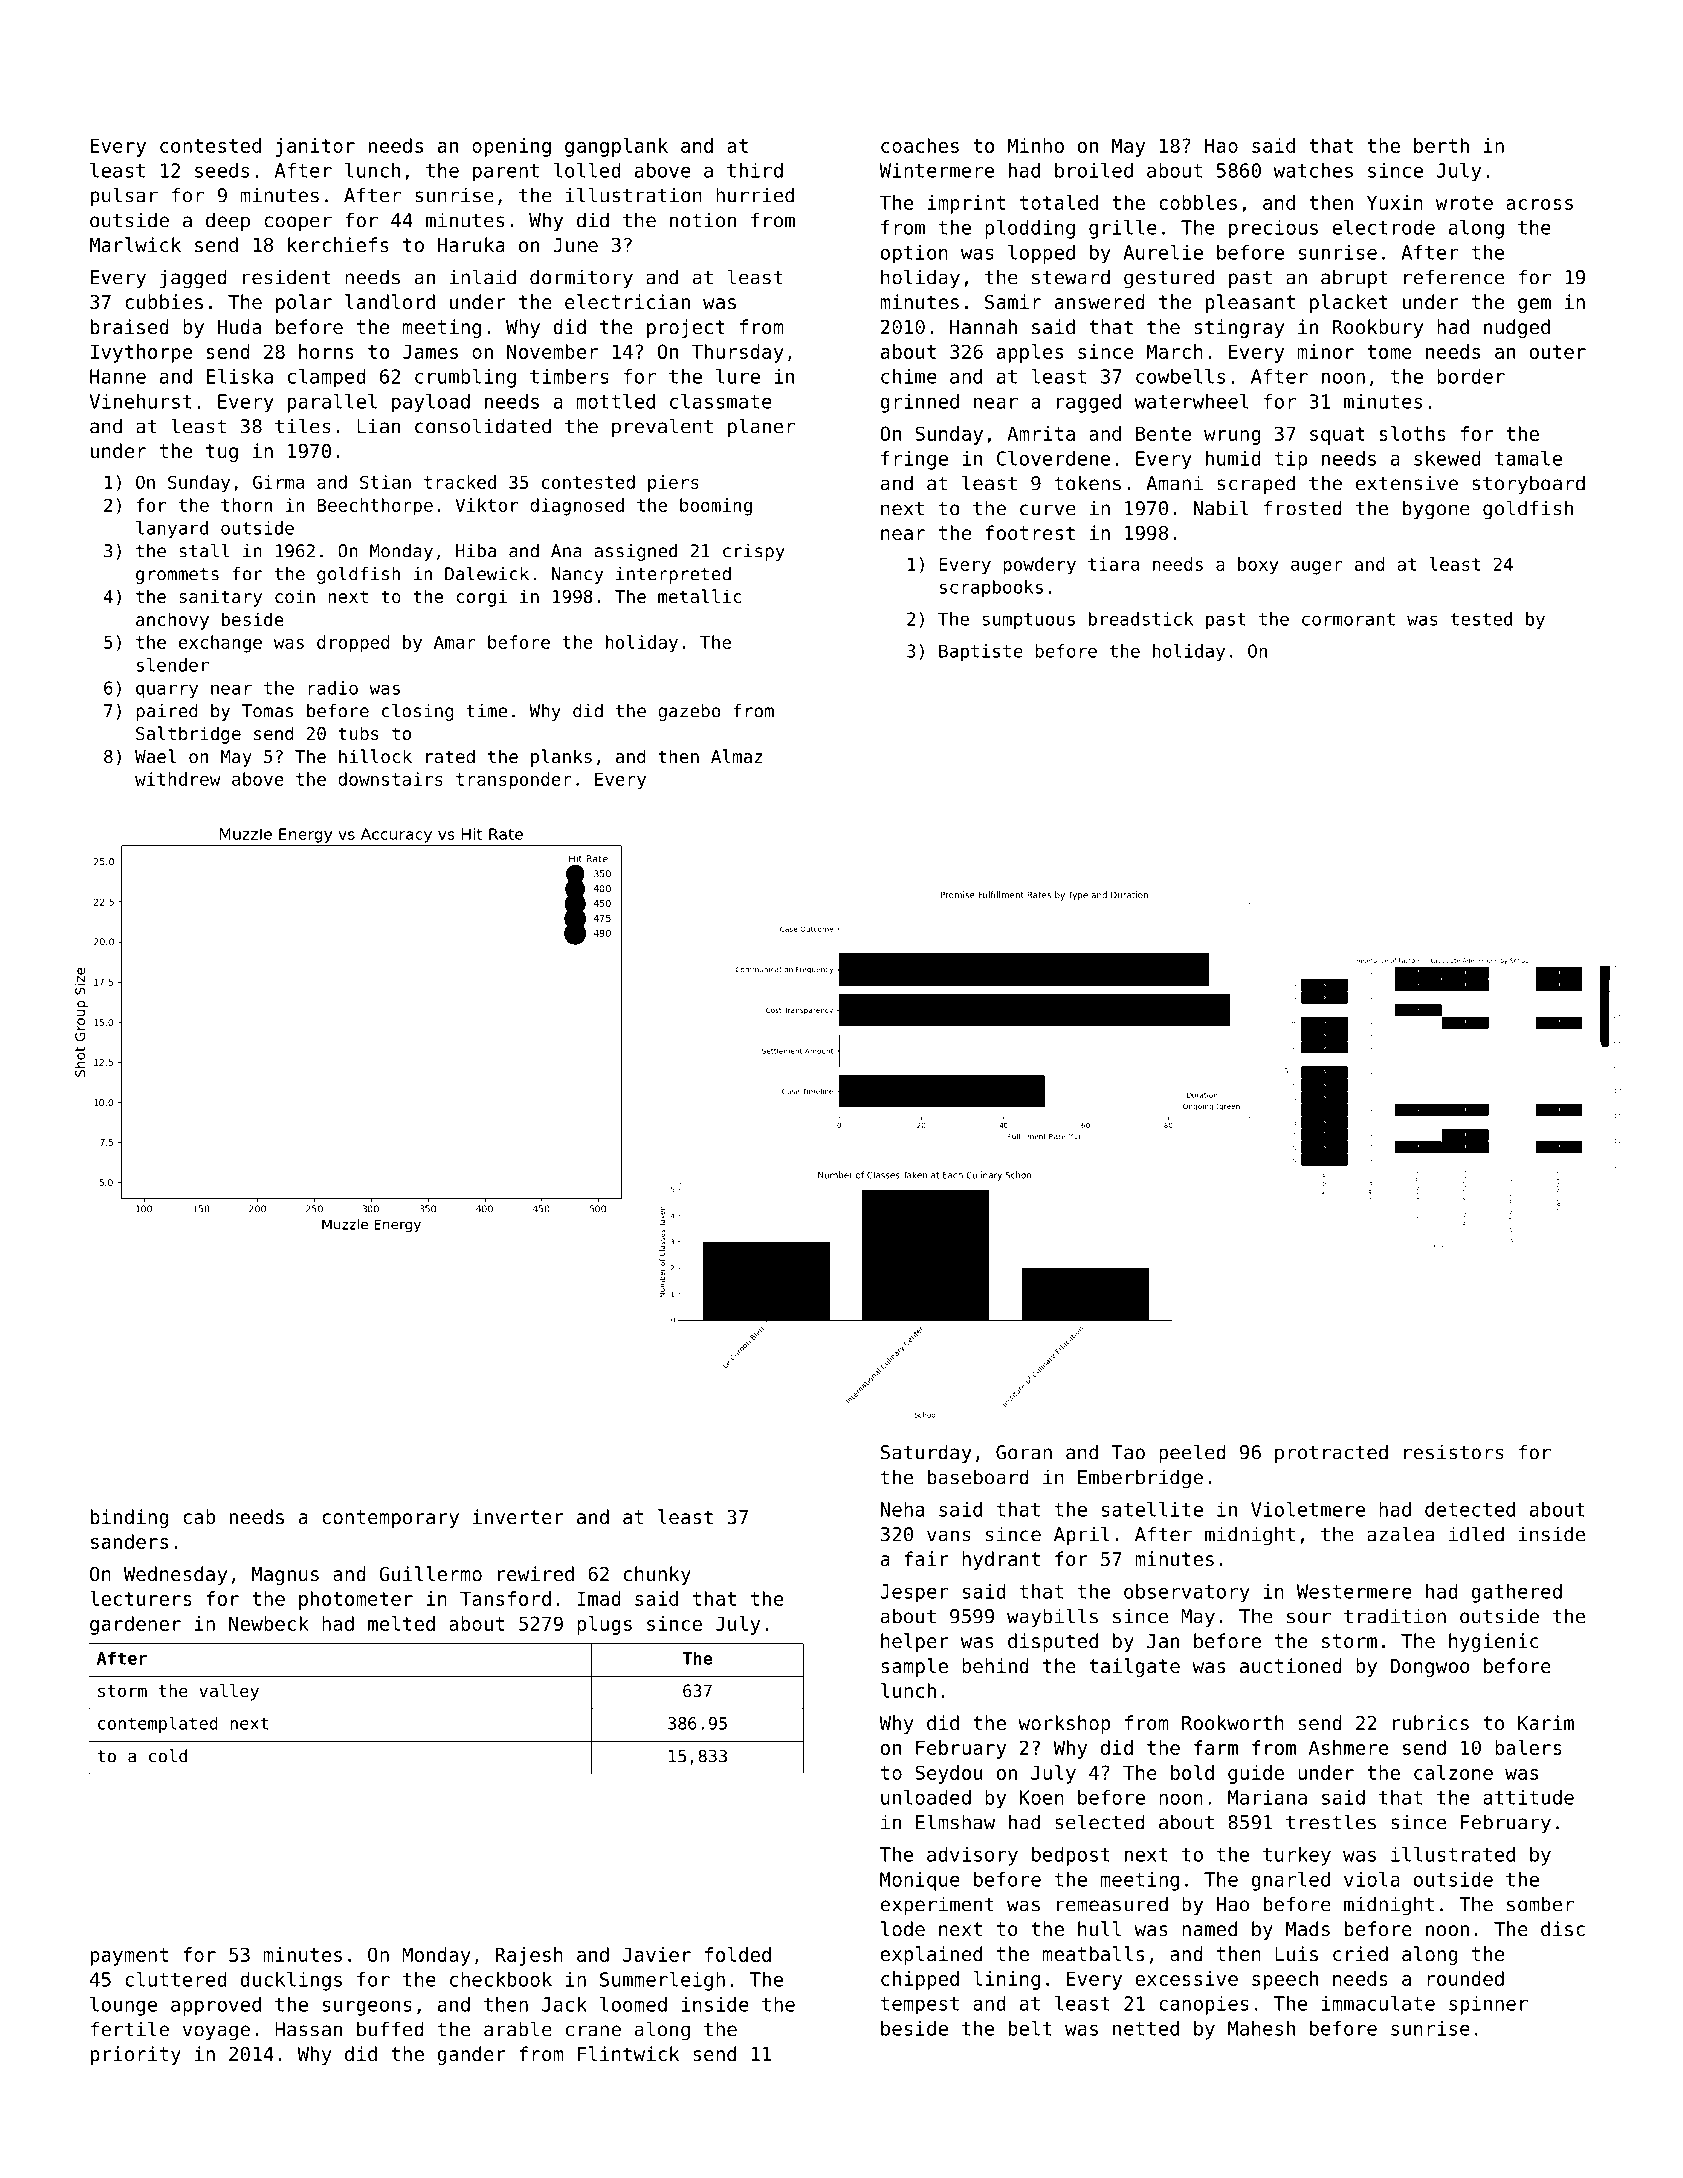 The height and width of the screenshot is (2178, 1683). I want to click on resistors, so click(1454, 1452).
